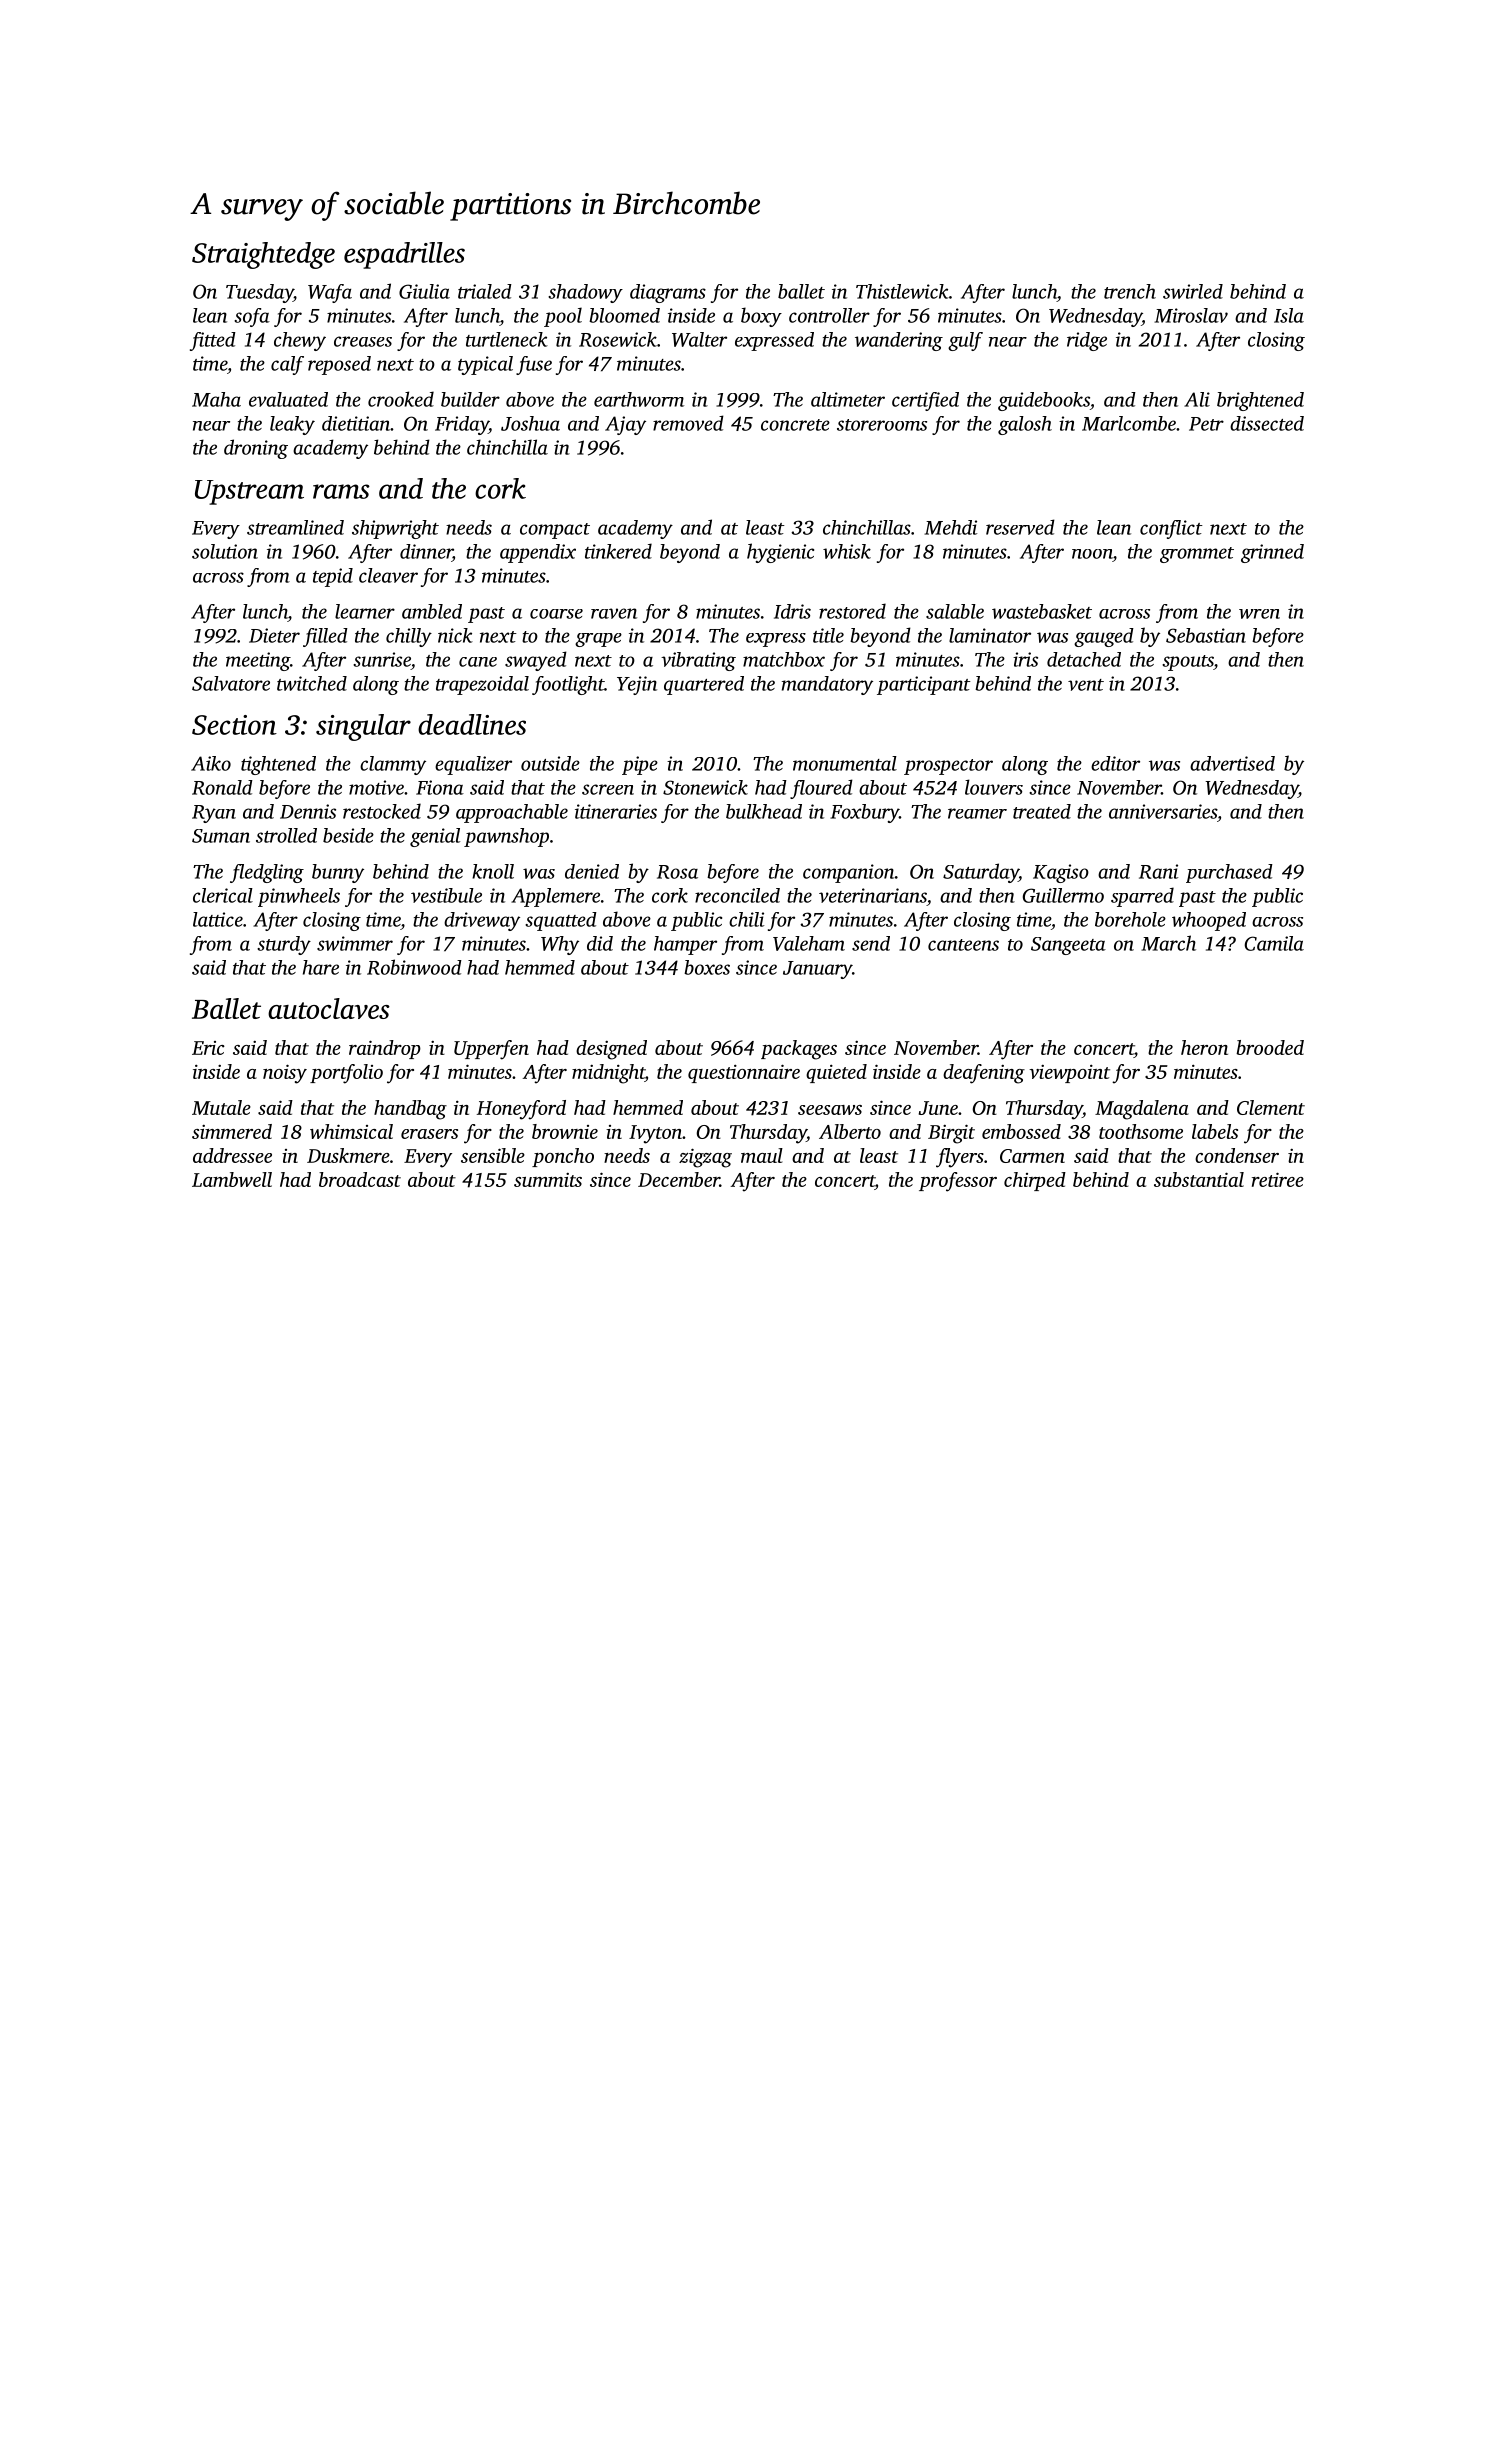  Describe the element at coordinates (1193, 291) in the screenshot. I see `swirled` at that location.
